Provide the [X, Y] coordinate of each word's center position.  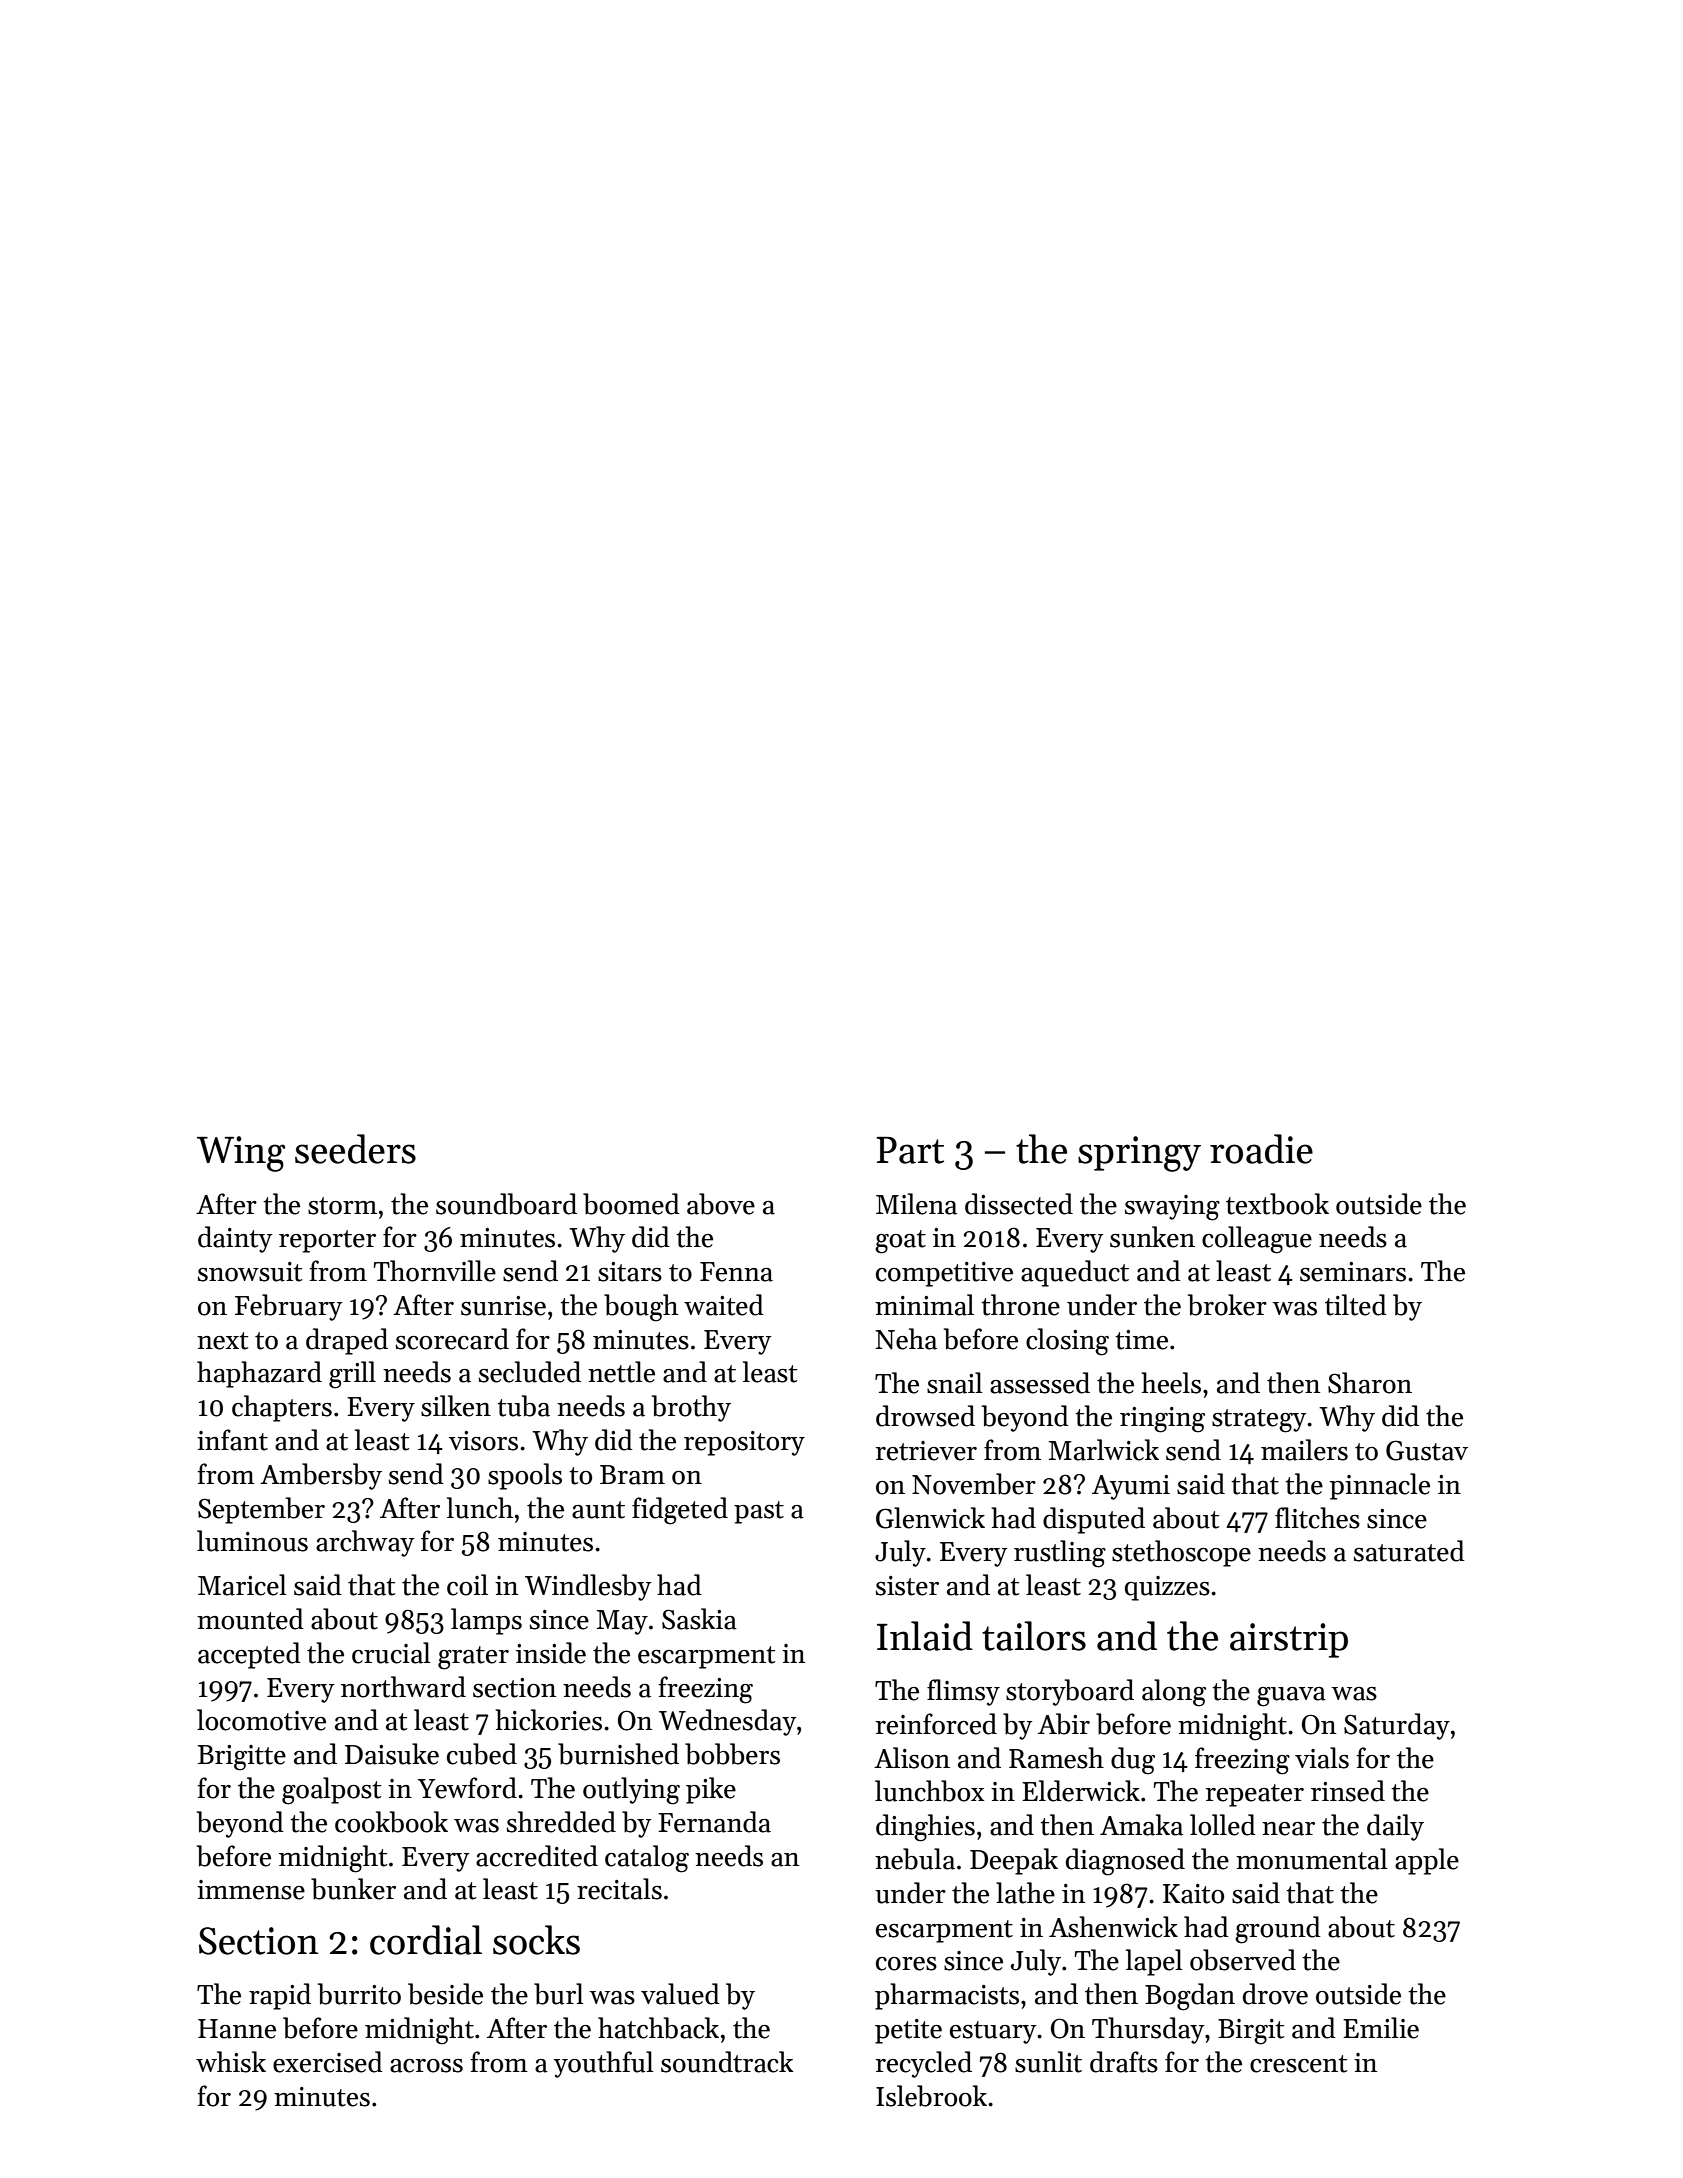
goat [900, 1242]
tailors [1034, 1636]
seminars [1353, 1272]
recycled [924, 2064]
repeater [1255, 1795]
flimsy [963, 1692]
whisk [231, 2062]
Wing [241, 1154]
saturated [1409, 1551]
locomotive [261, 1720]
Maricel [242, 1585]
